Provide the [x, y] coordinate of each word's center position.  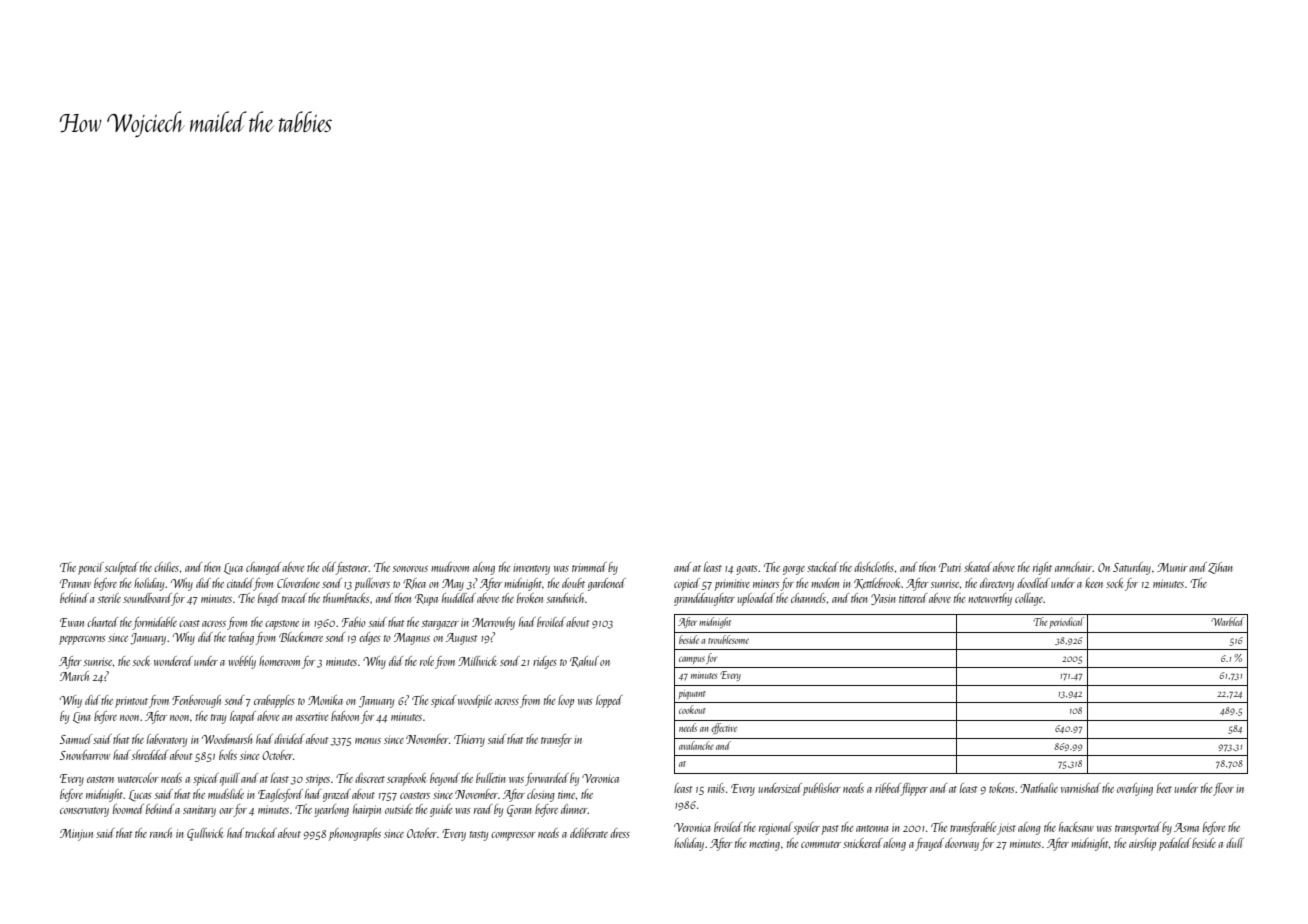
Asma [1186, 827]
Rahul [584, 661]
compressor [513, 836]
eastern [100, 779]
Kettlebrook [878, 583]
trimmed [589, 567]
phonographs [355, 834]
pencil [91, 568]
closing [541, 795]
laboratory [167, 740]
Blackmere [301, 637]
